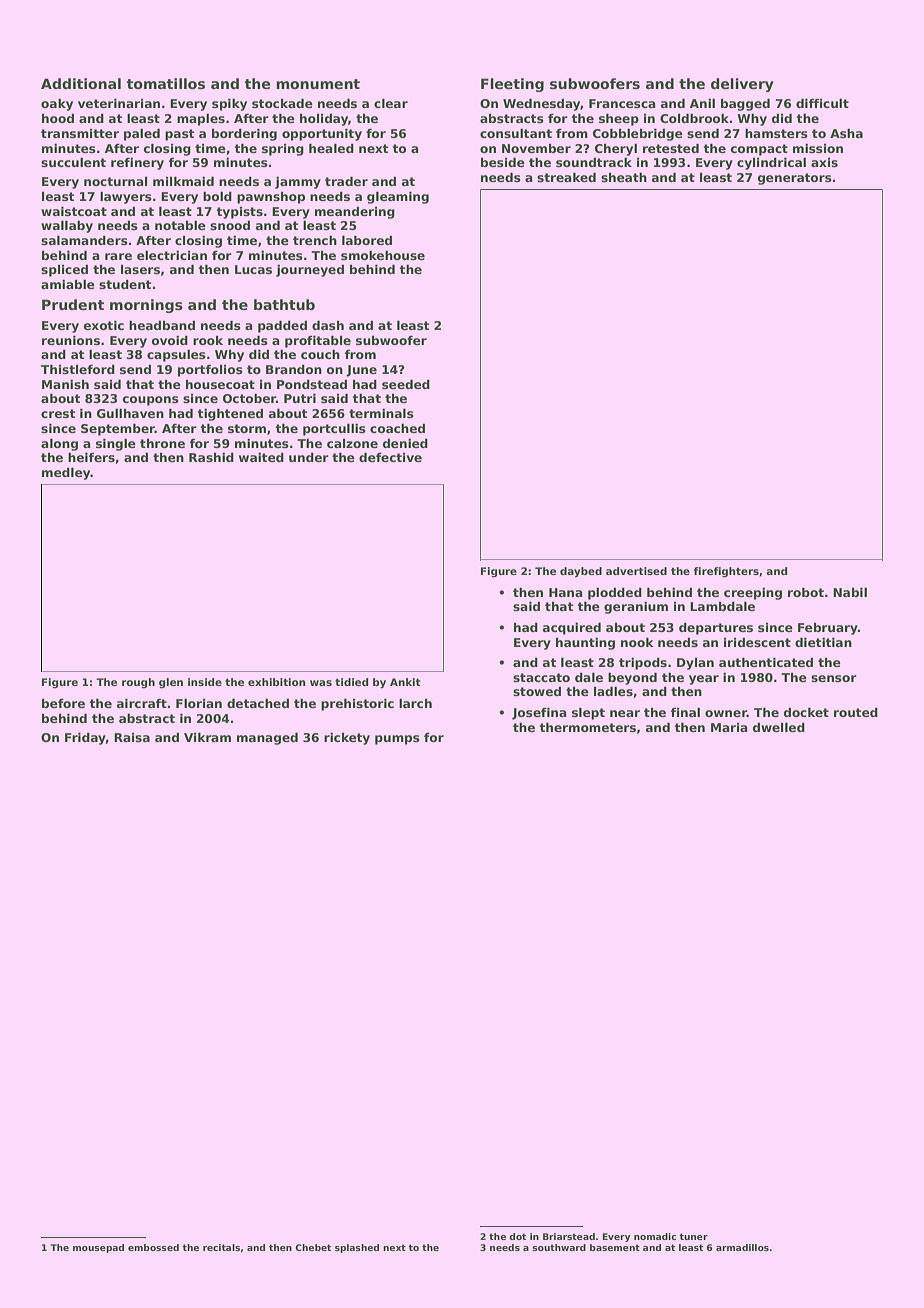 Image resolution: width=924 pixels, height=1308 pixels. I want to click on seeded, so click(406, 384).
